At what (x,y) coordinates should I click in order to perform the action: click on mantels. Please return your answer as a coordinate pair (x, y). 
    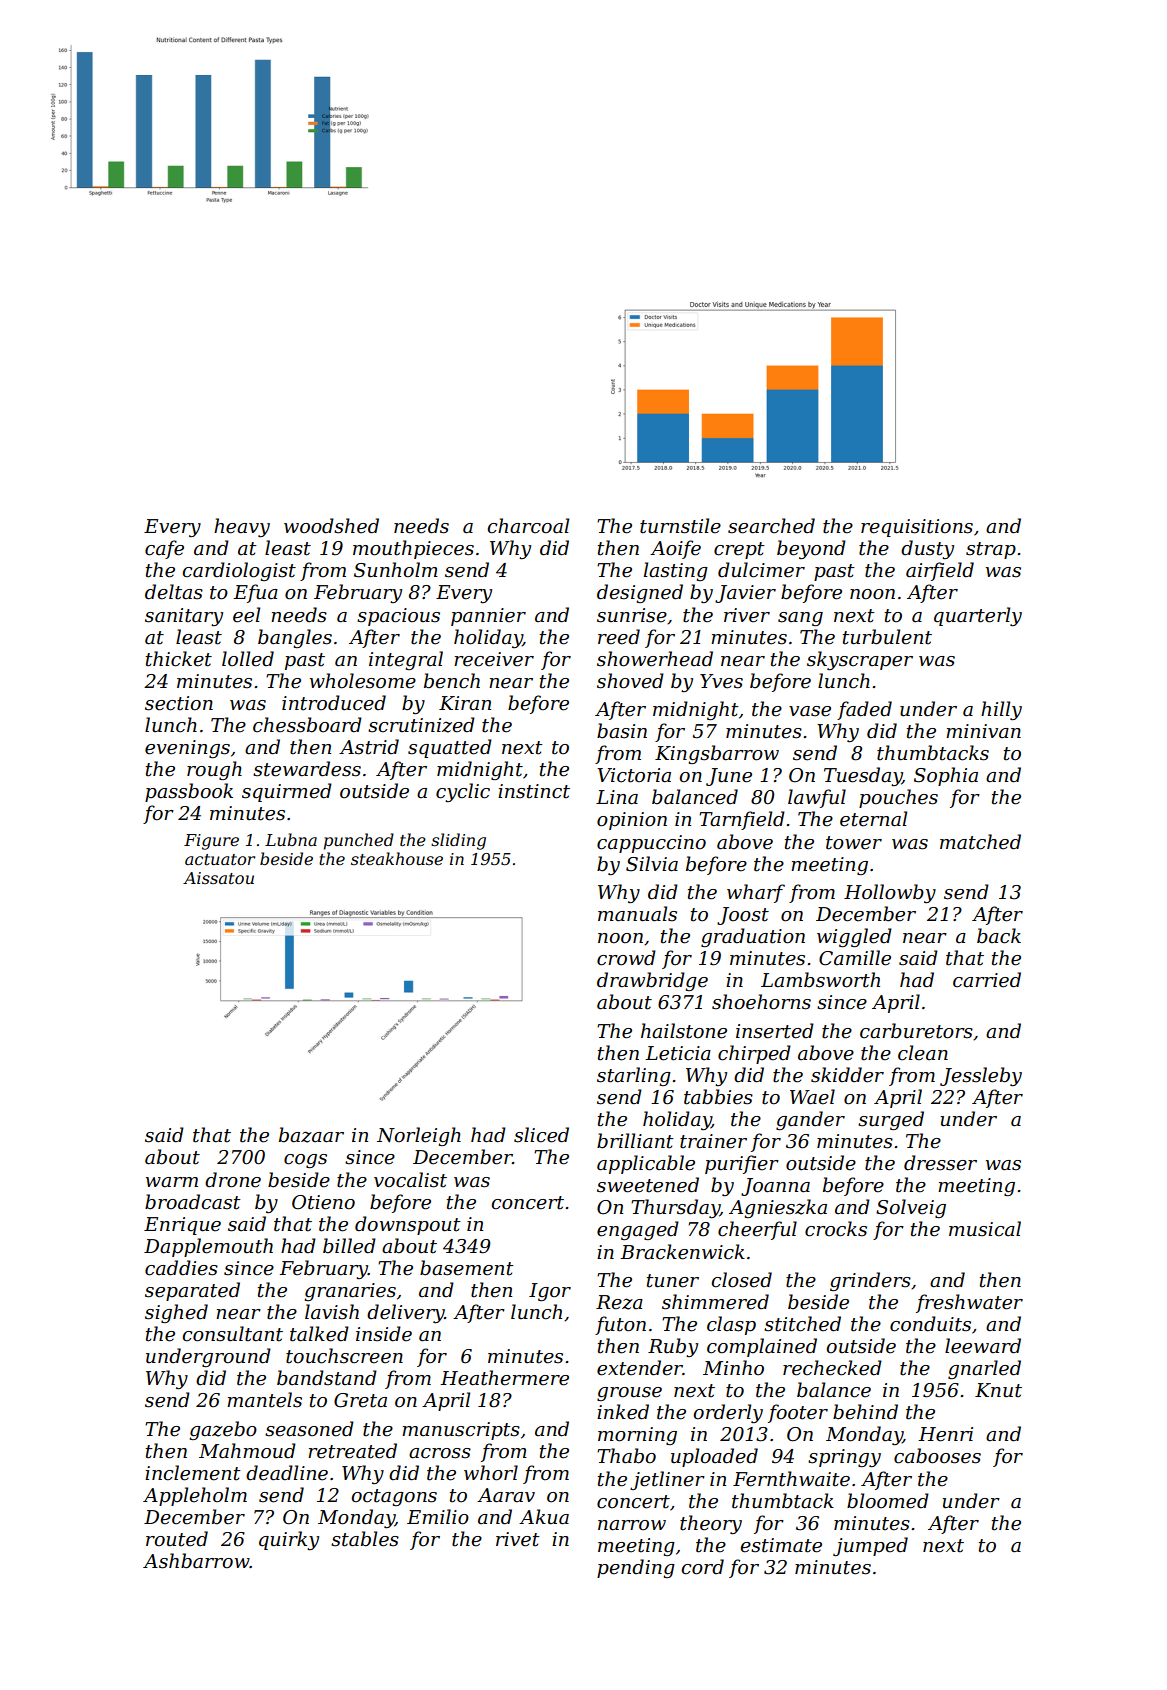
    Looking at the image, I should click on (264, 1400).
